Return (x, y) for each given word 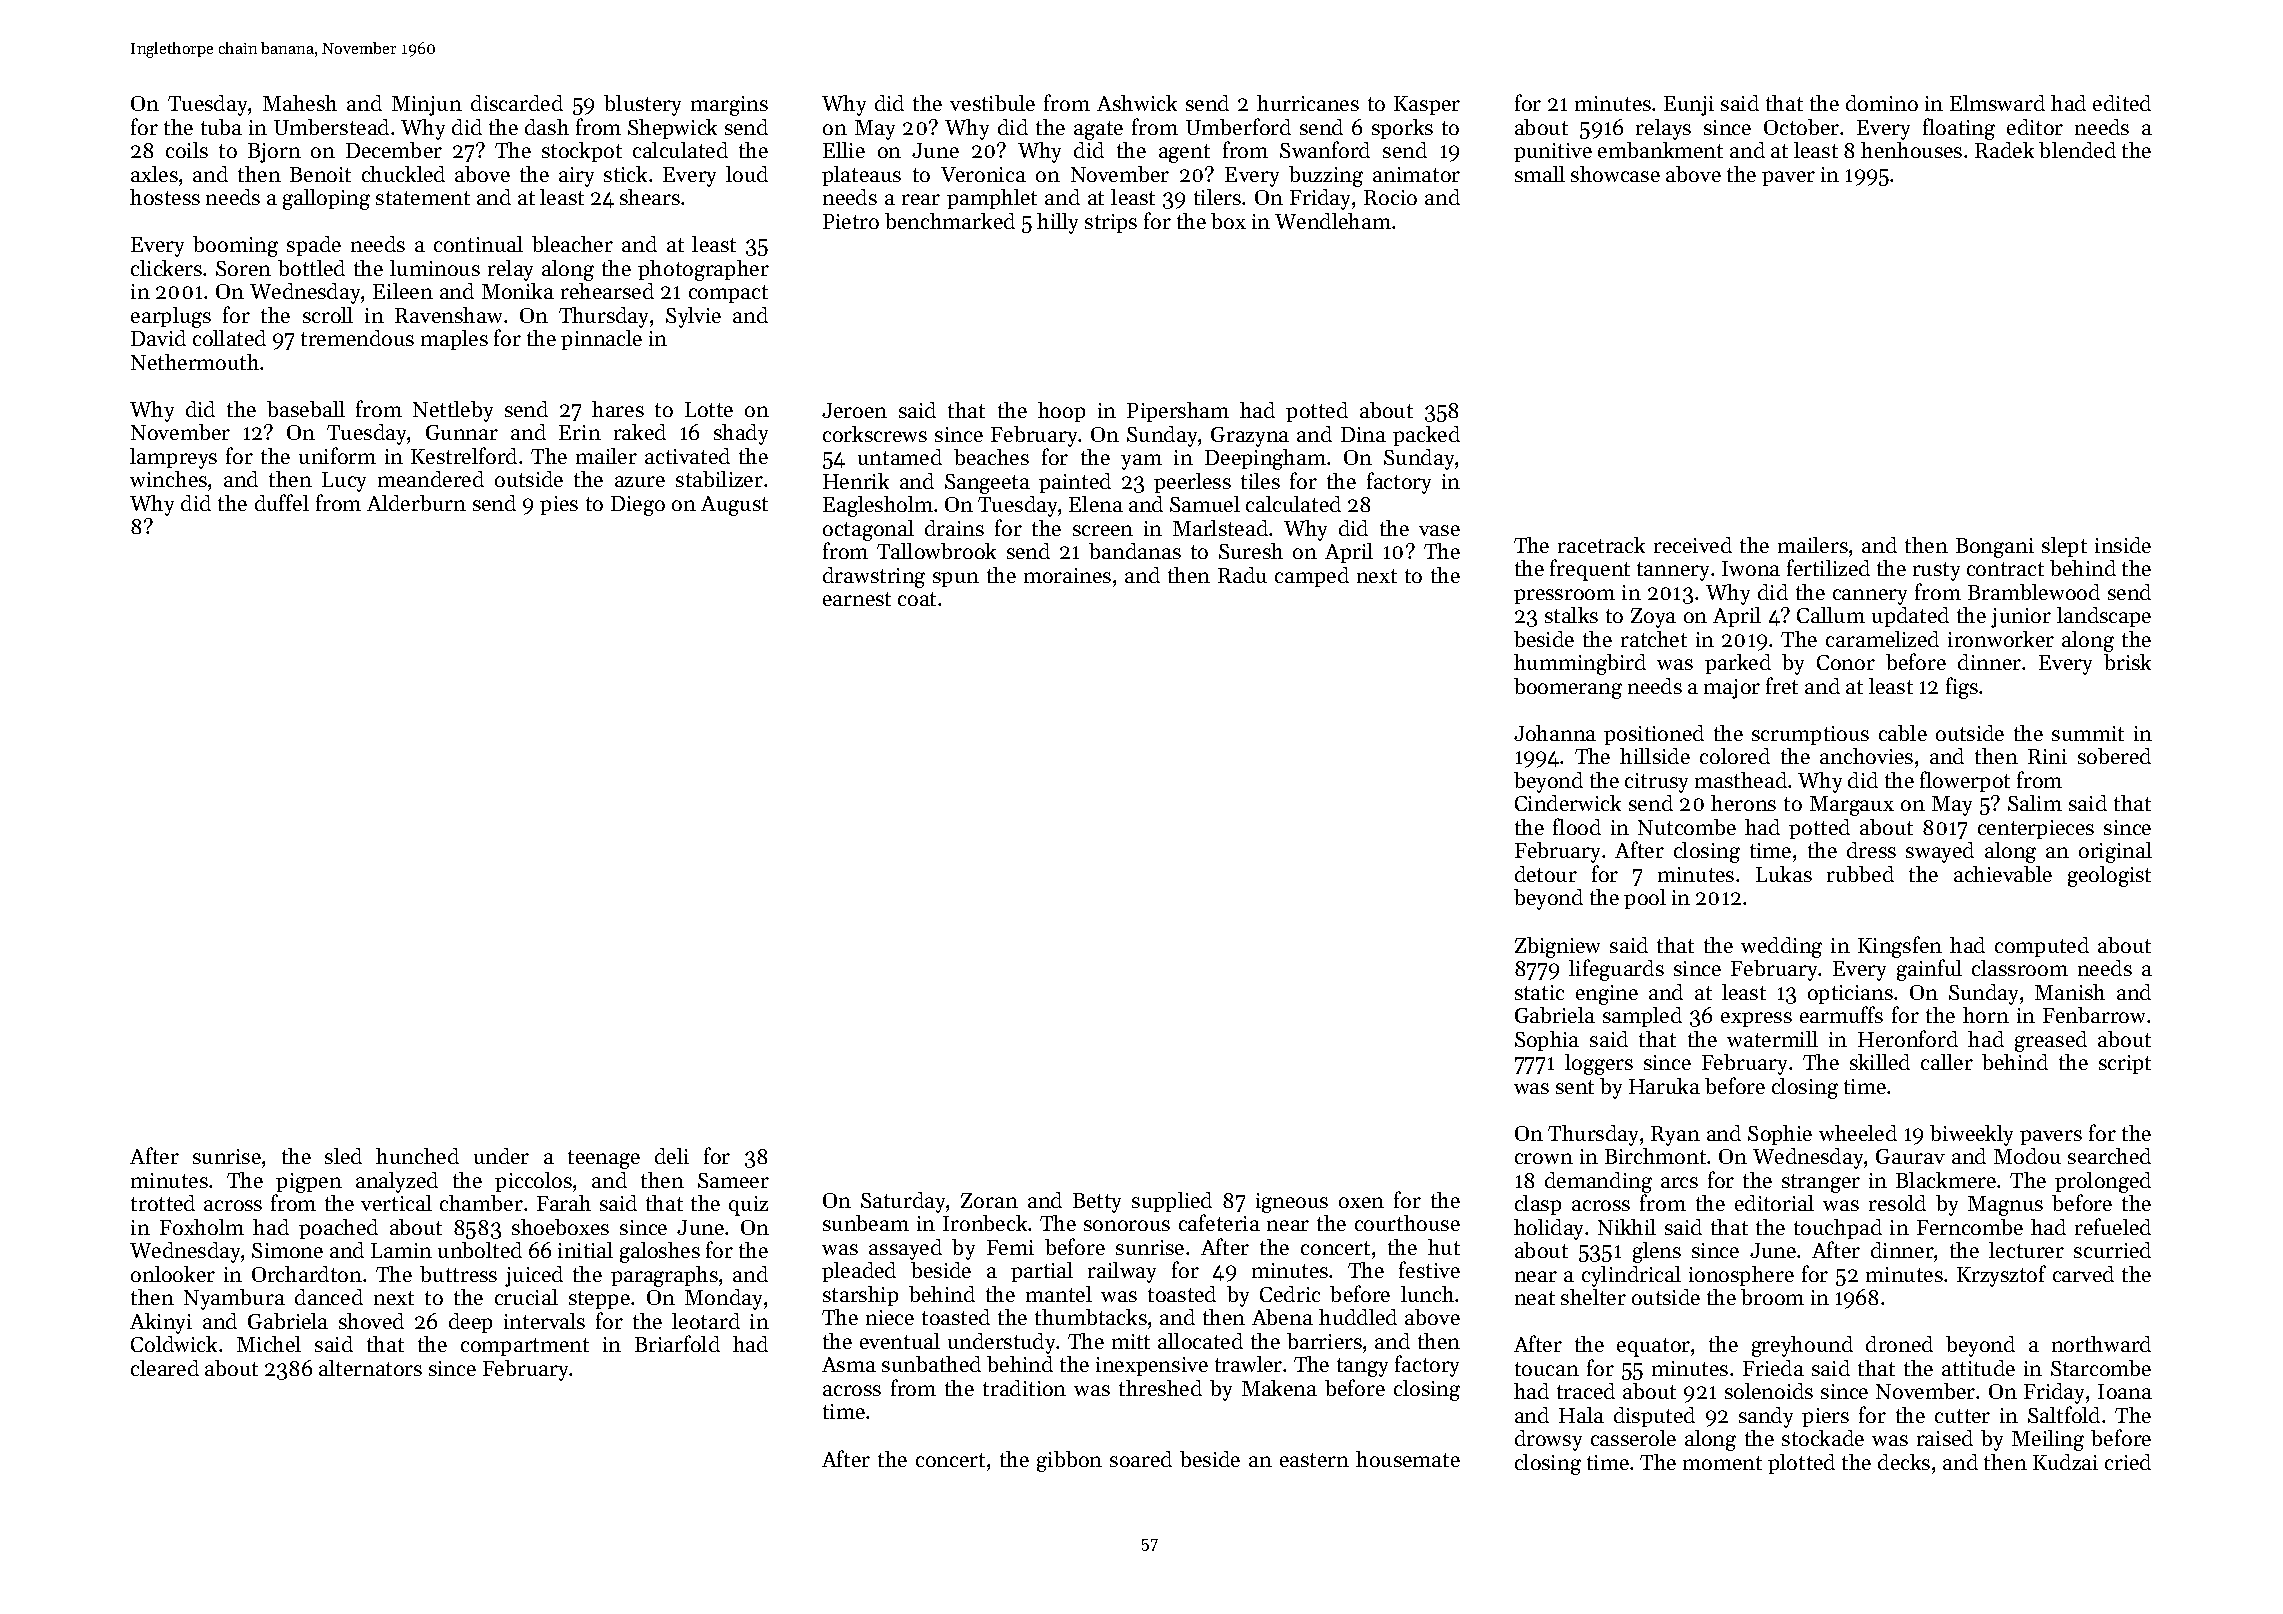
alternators (370, 1368)
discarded (517, 103)
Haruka (1664, 1086)
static (1539, 992)
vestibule (992, 103)
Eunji (1689, 106)
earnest (857, 599)
